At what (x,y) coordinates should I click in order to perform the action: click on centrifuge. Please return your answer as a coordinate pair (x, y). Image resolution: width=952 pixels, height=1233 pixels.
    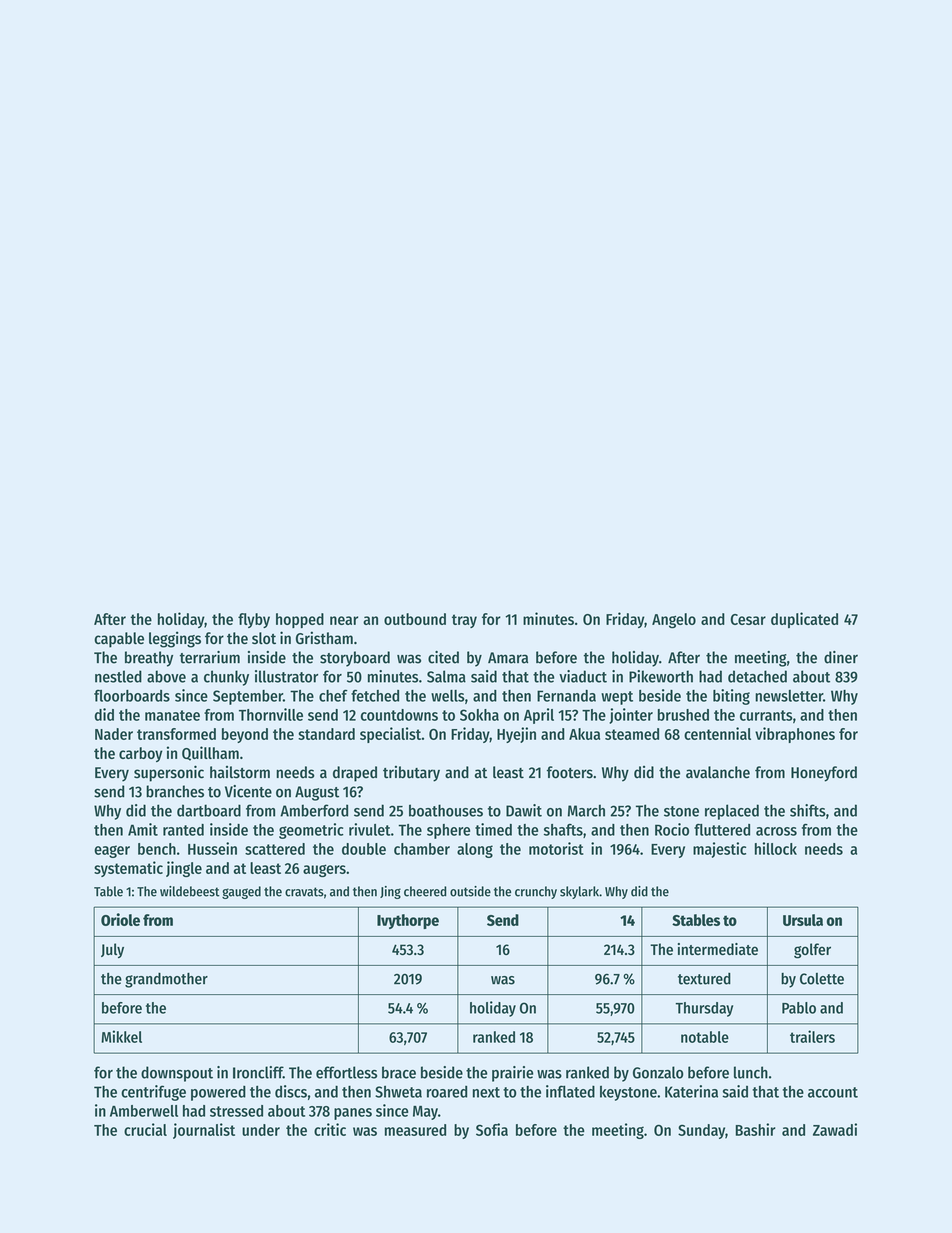
    Looking at the image, I should click on (153, 1093).
